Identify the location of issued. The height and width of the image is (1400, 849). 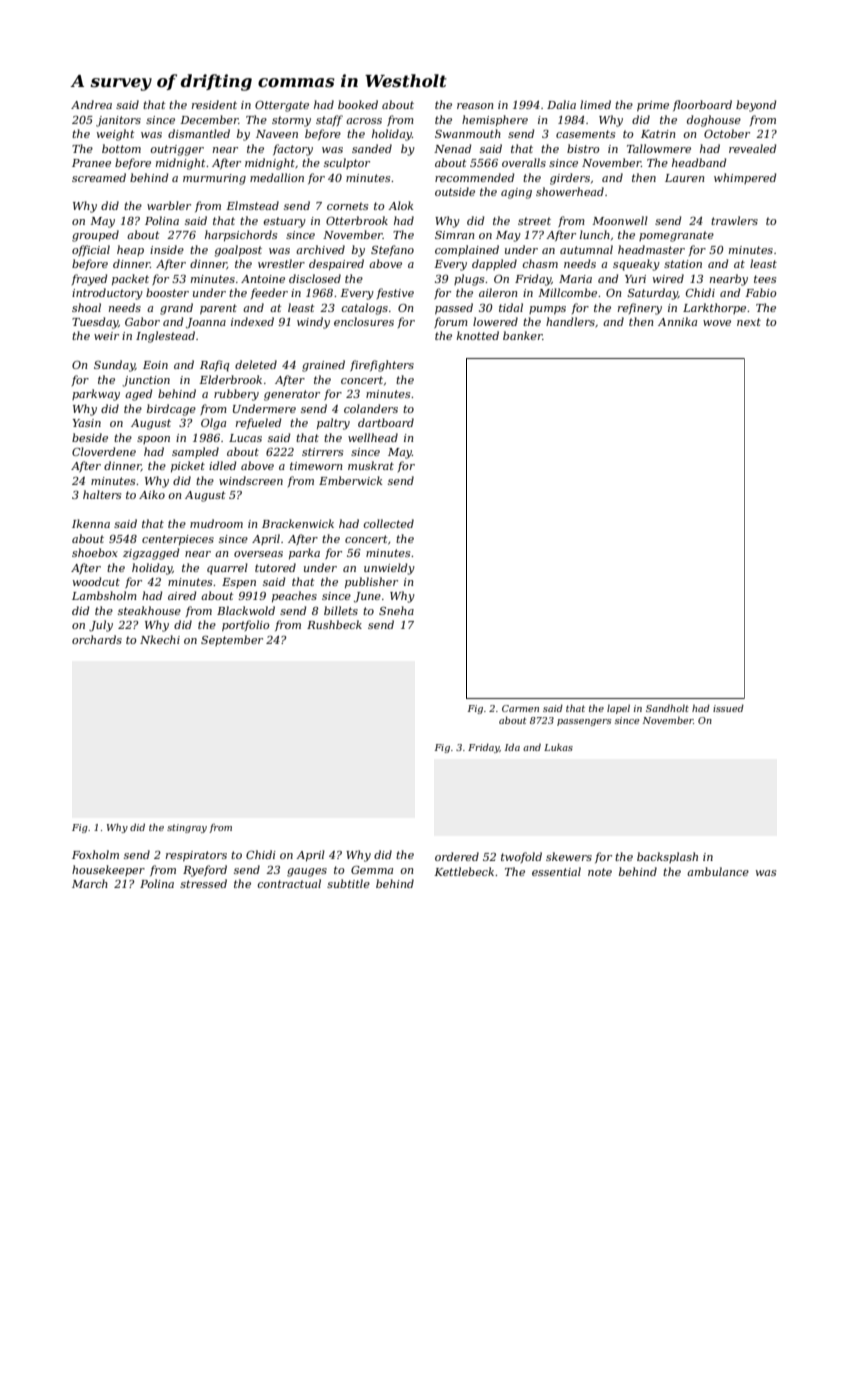
(728, 708).
